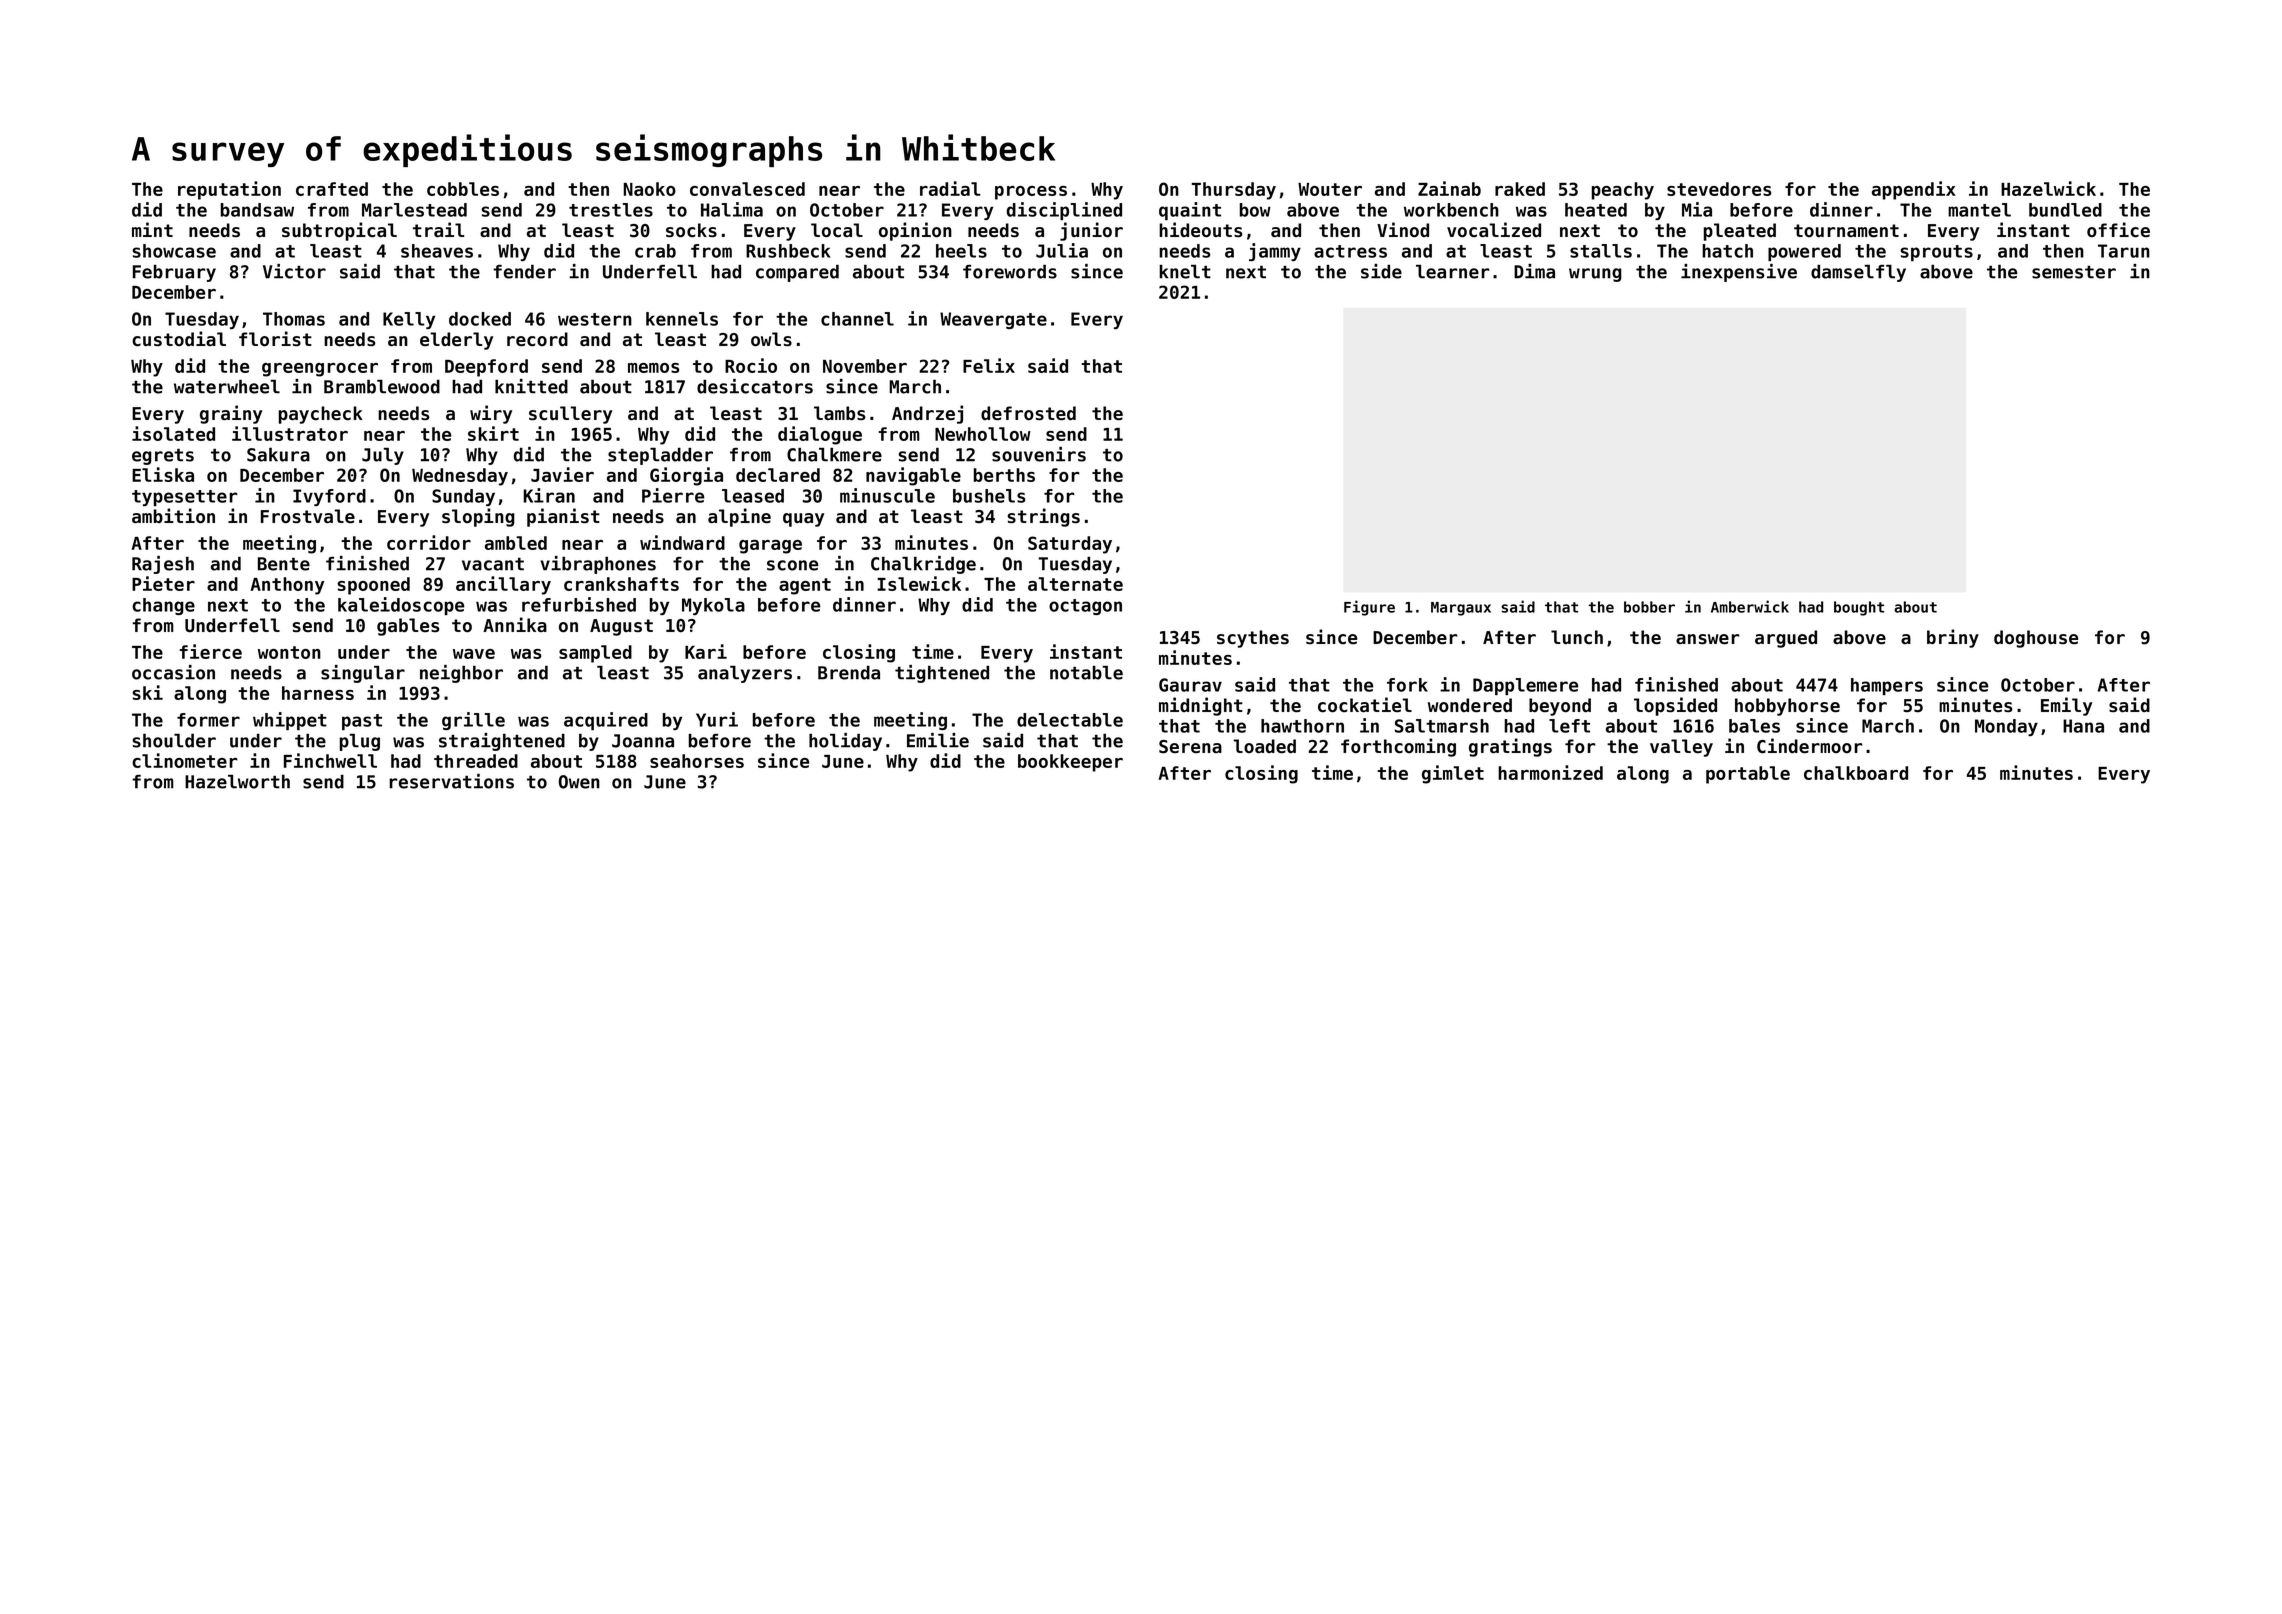  Describe the element at coordinates (1255, 210) in the screenshot. I see `bow` at that location.
